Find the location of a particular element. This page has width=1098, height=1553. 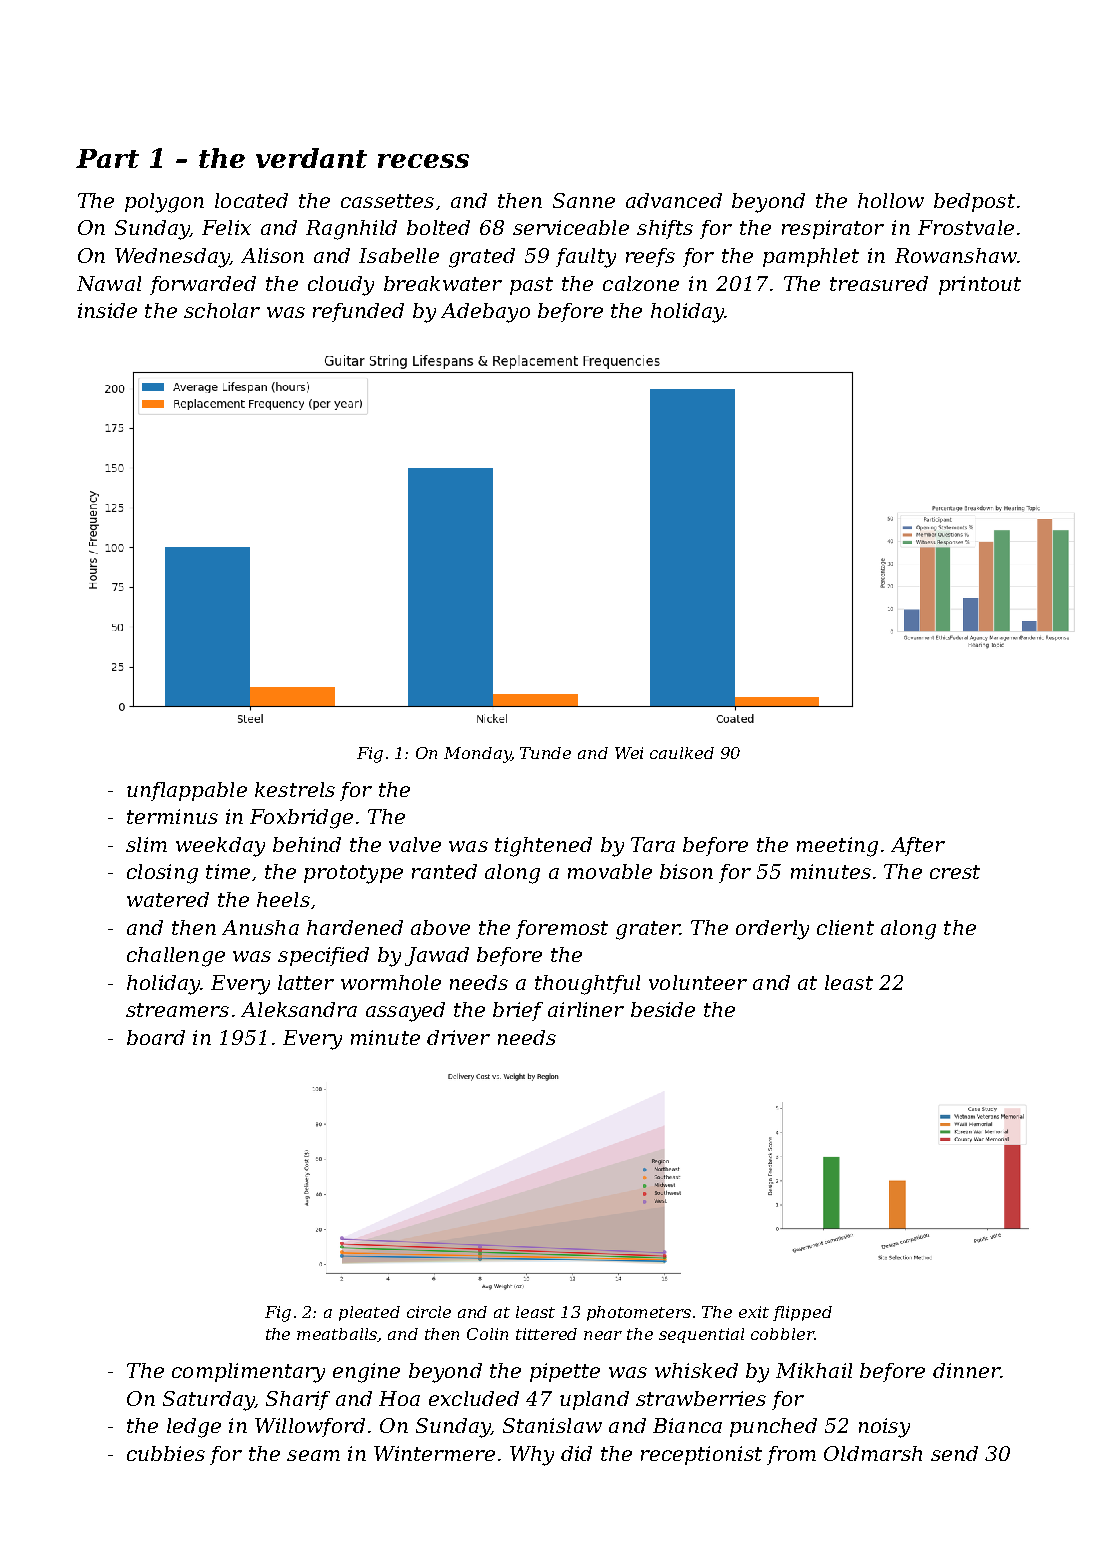

After is located at coordinates (918, 846).
